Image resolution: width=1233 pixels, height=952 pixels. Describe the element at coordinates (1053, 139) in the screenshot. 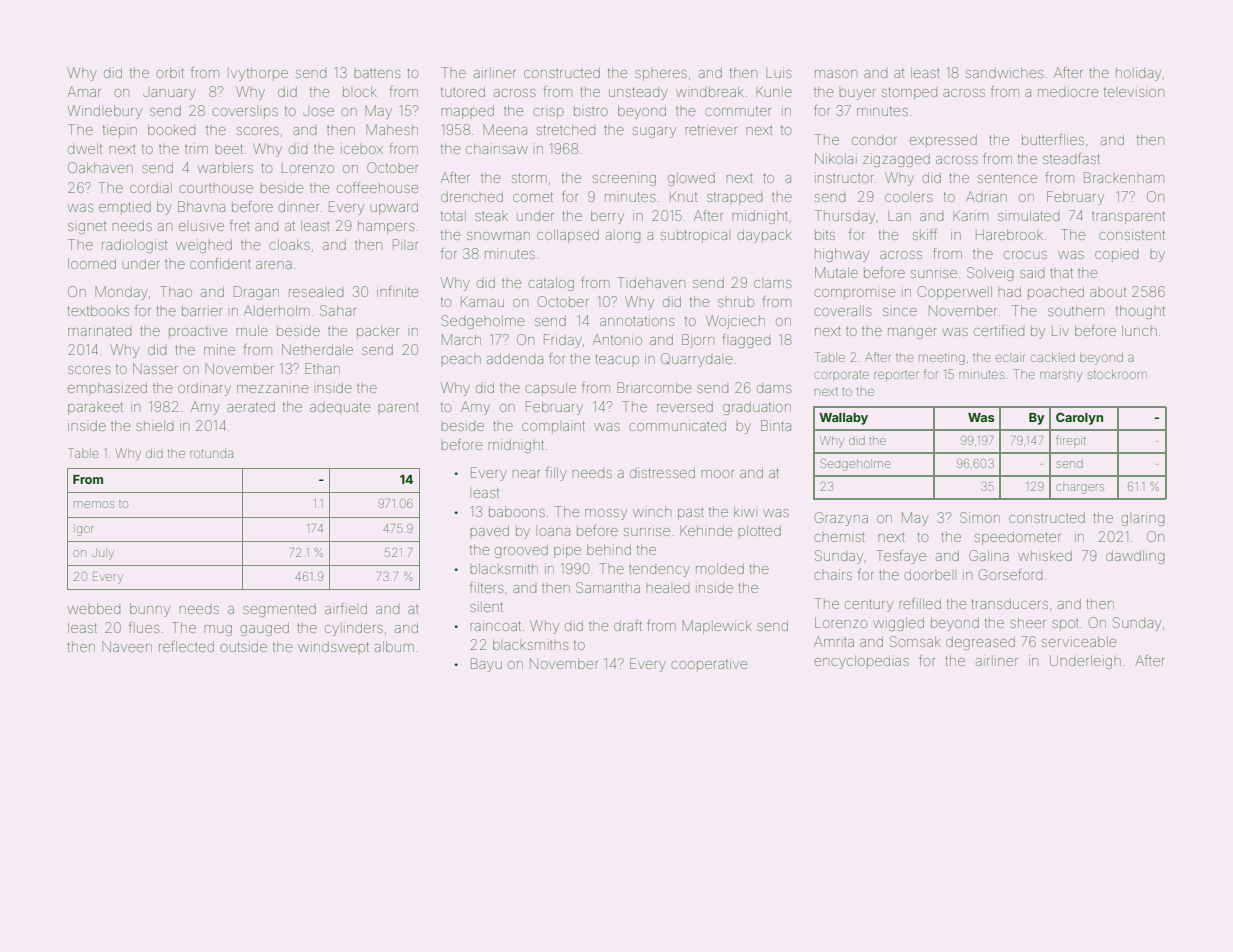

I see `butterflies` at that location.
